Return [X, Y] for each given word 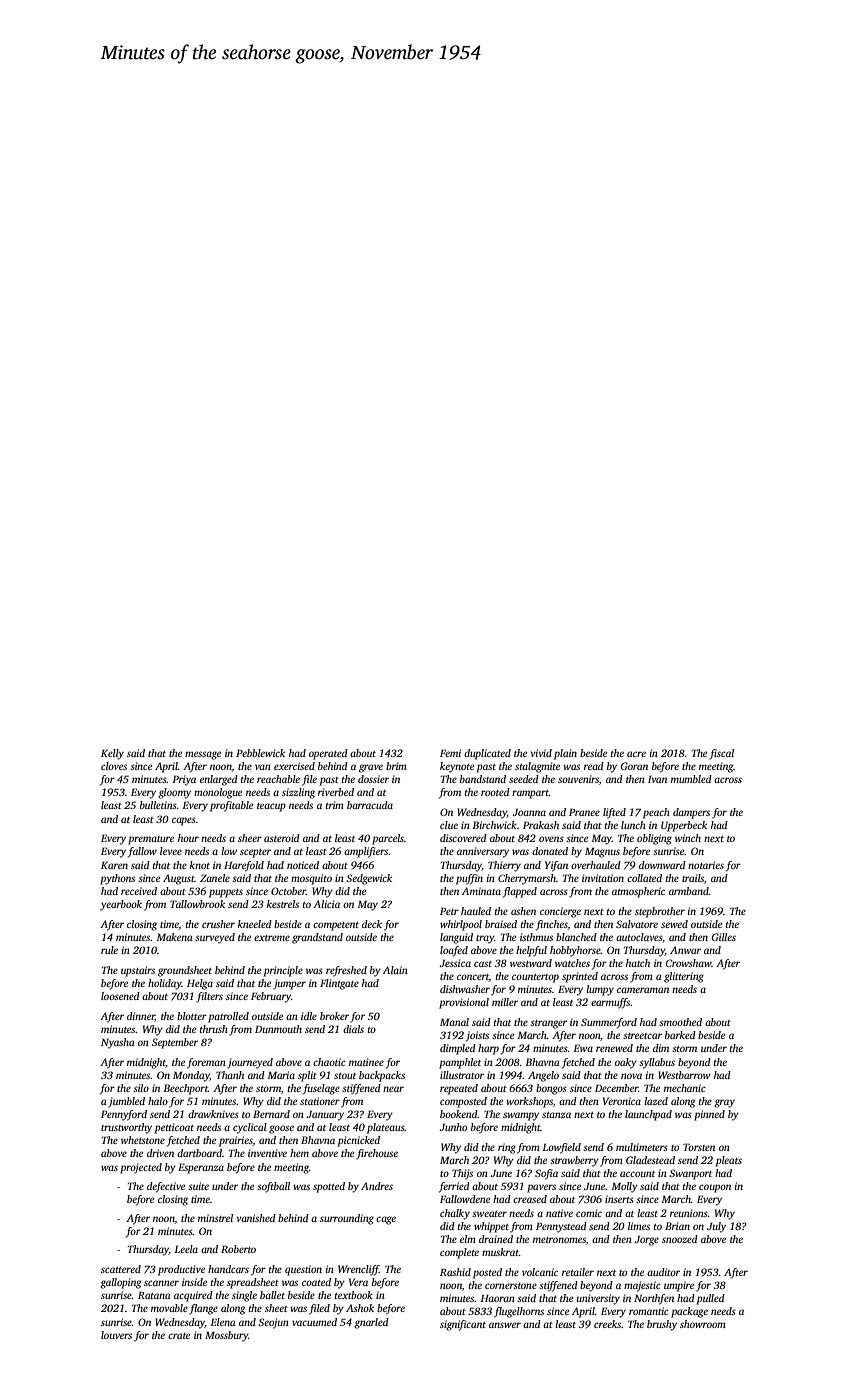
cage [386, 1220]
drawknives [213, 1114]
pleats [728, 1161]
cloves [114, 766]
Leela [186, 1249]
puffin [469, 879]
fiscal [721, 754]
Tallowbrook [197, 904]
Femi [450, 753]
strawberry [574, 1161]
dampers [691, 813]
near [393, 1089]
